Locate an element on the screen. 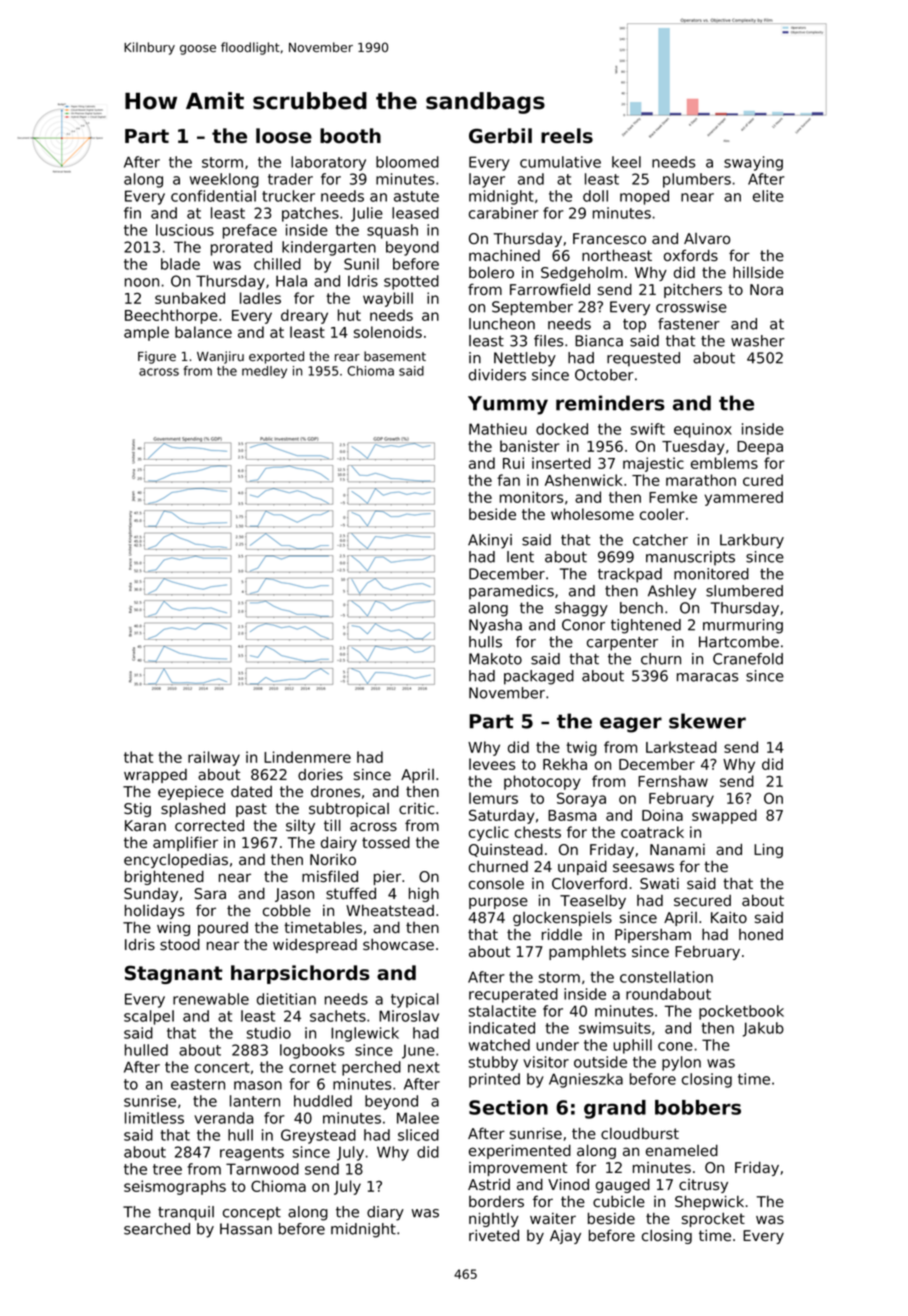 This screenshot has height=1316, width=908. railway is located at coordinates (214, 758).
